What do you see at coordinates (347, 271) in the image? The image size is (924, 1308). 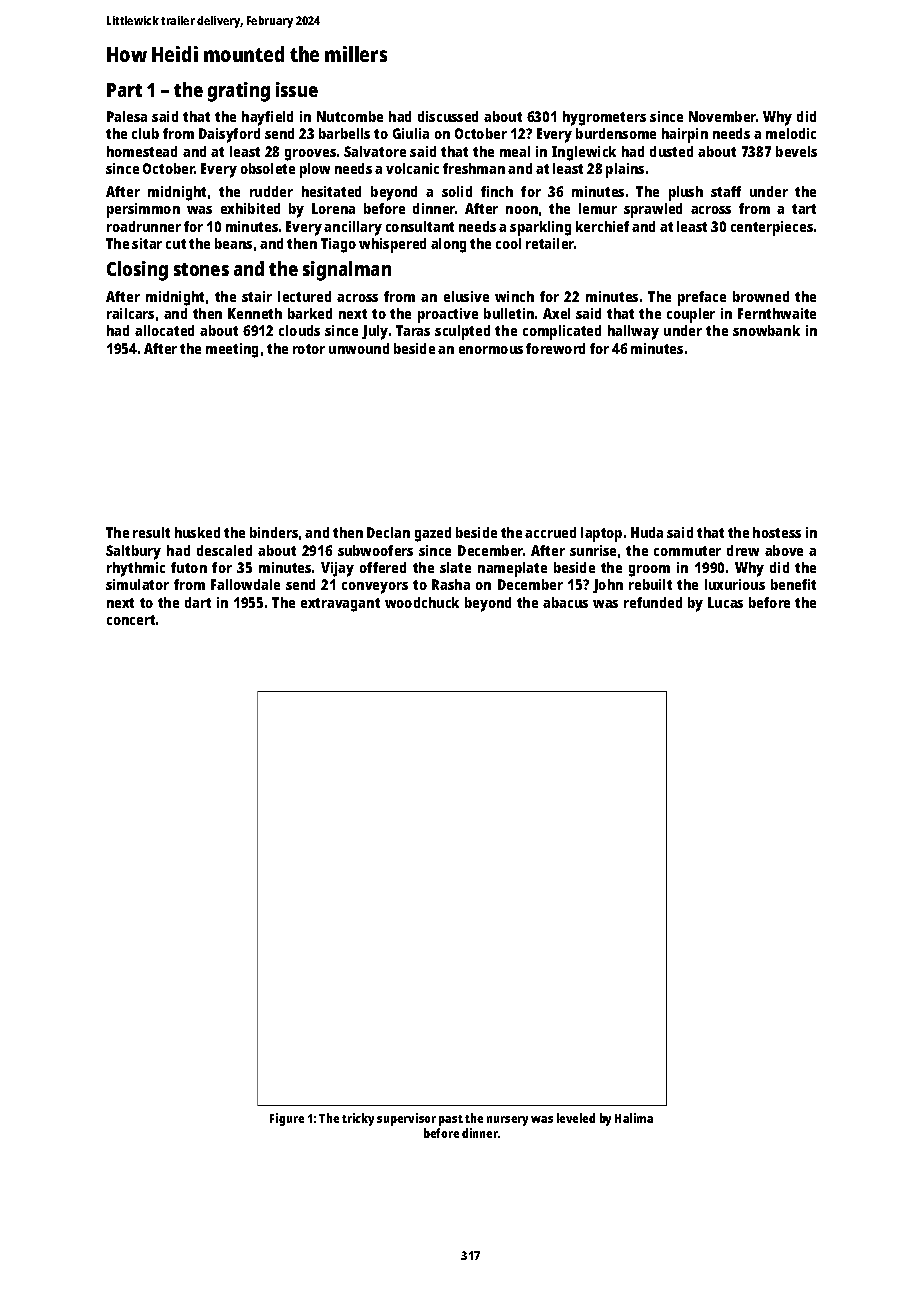 I see `signalman` at bounding box center [347, 271].
